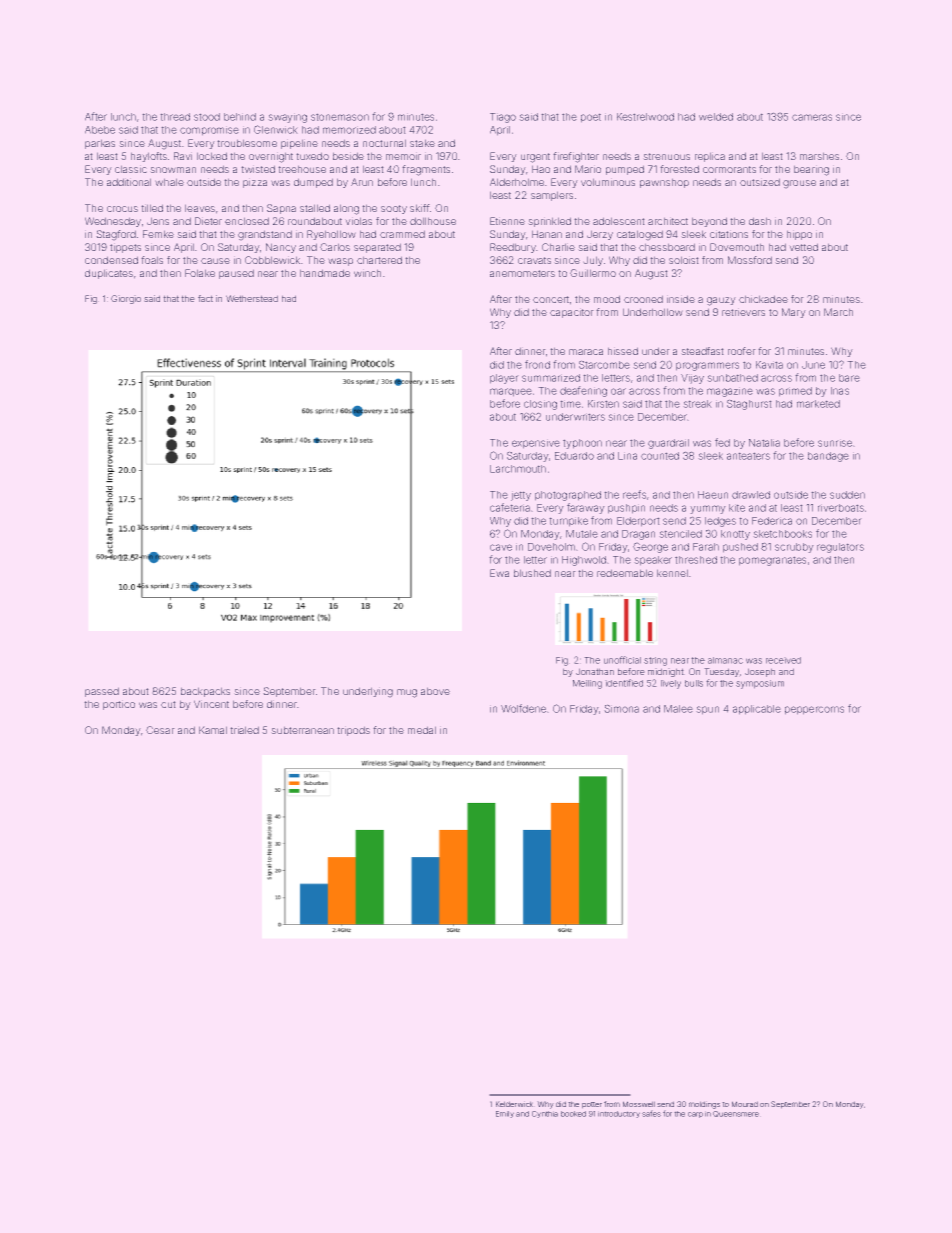 The width and height of the page is (952, 1233). Describe the element at coordinates (160, 730) in the page. I see `Cesar` at that location.
